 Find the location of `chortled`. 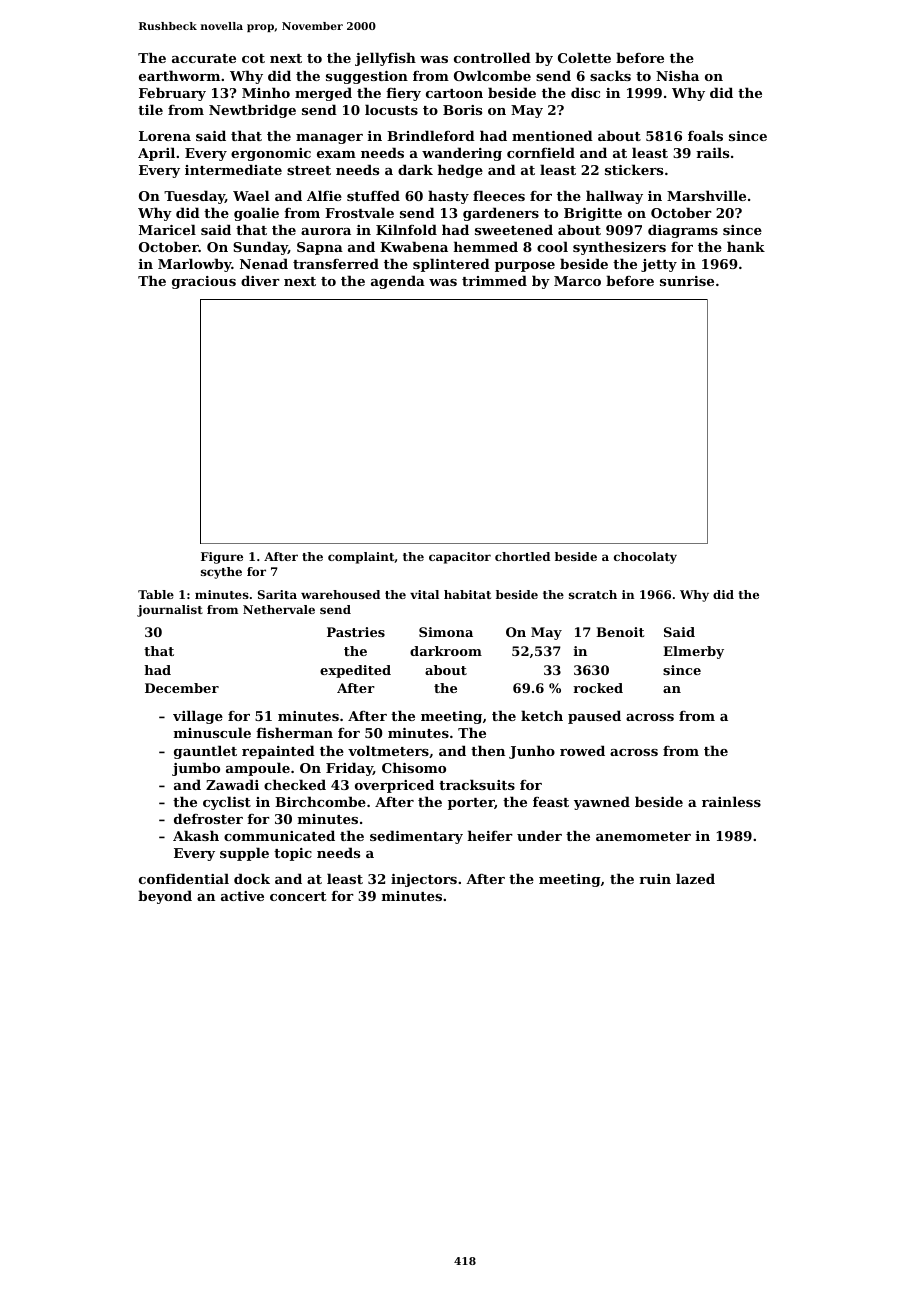

chortled is located at coordinates (522, 556).
